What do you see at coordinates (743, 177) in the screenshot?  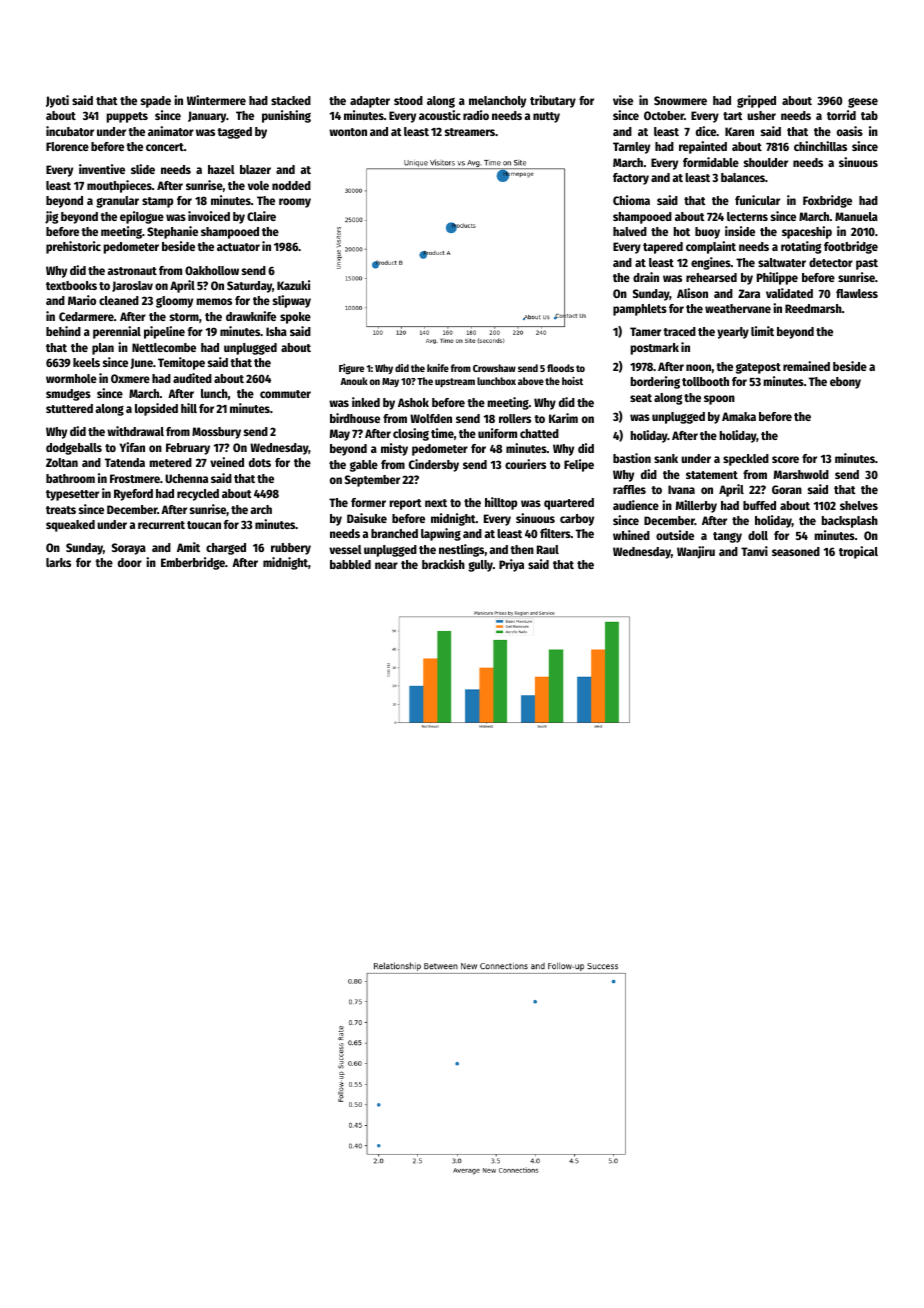 I see `balances` at bounding box center [743, 177].
